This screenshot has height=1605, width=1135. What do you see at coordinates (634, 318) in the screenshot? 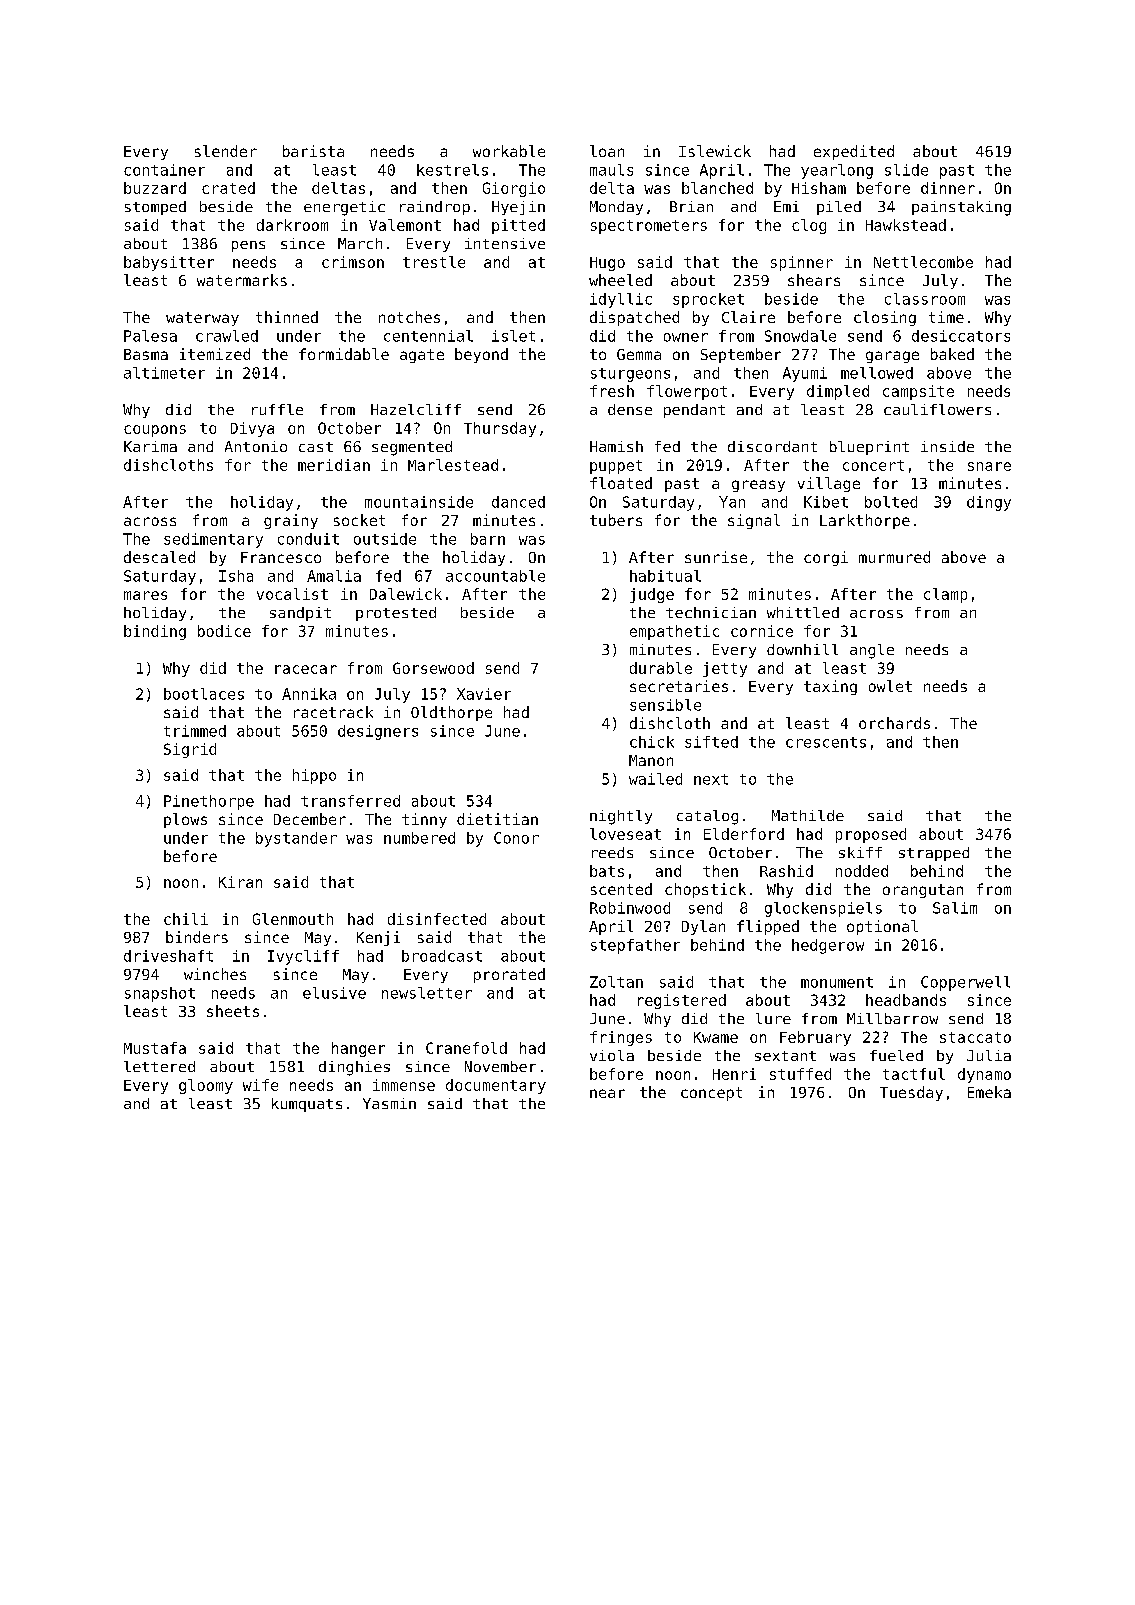
I see `dispatched` at bounding box center [634, 318].
